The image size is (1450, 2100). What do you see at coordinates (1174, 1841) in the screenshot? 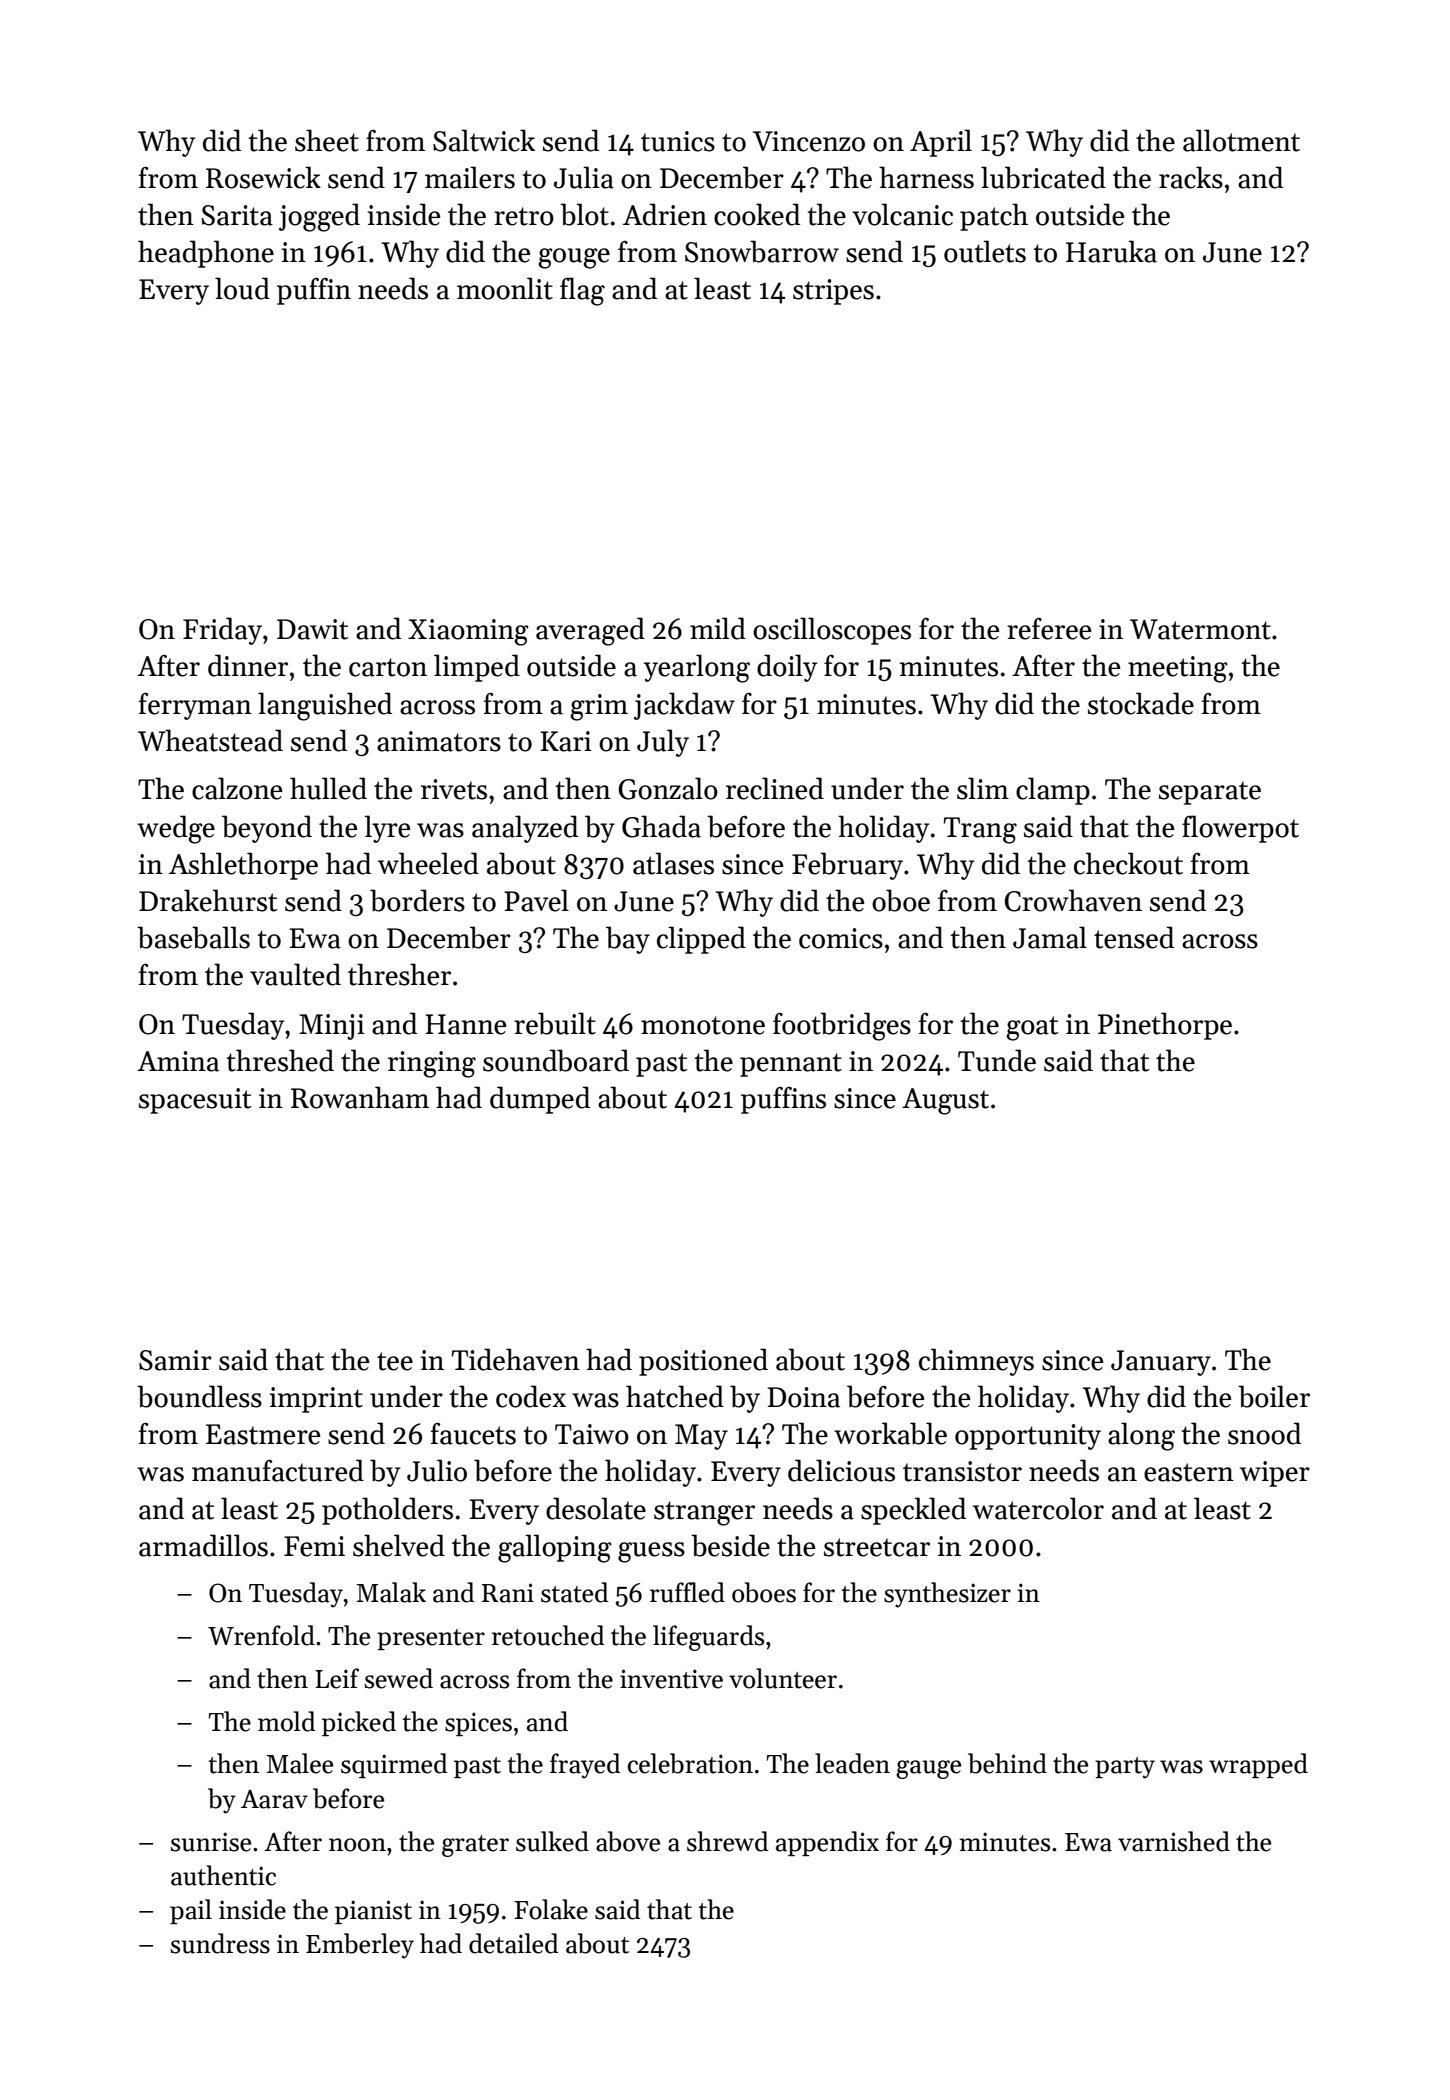
I see `varnished` at bounding box center [1174, 1841].
